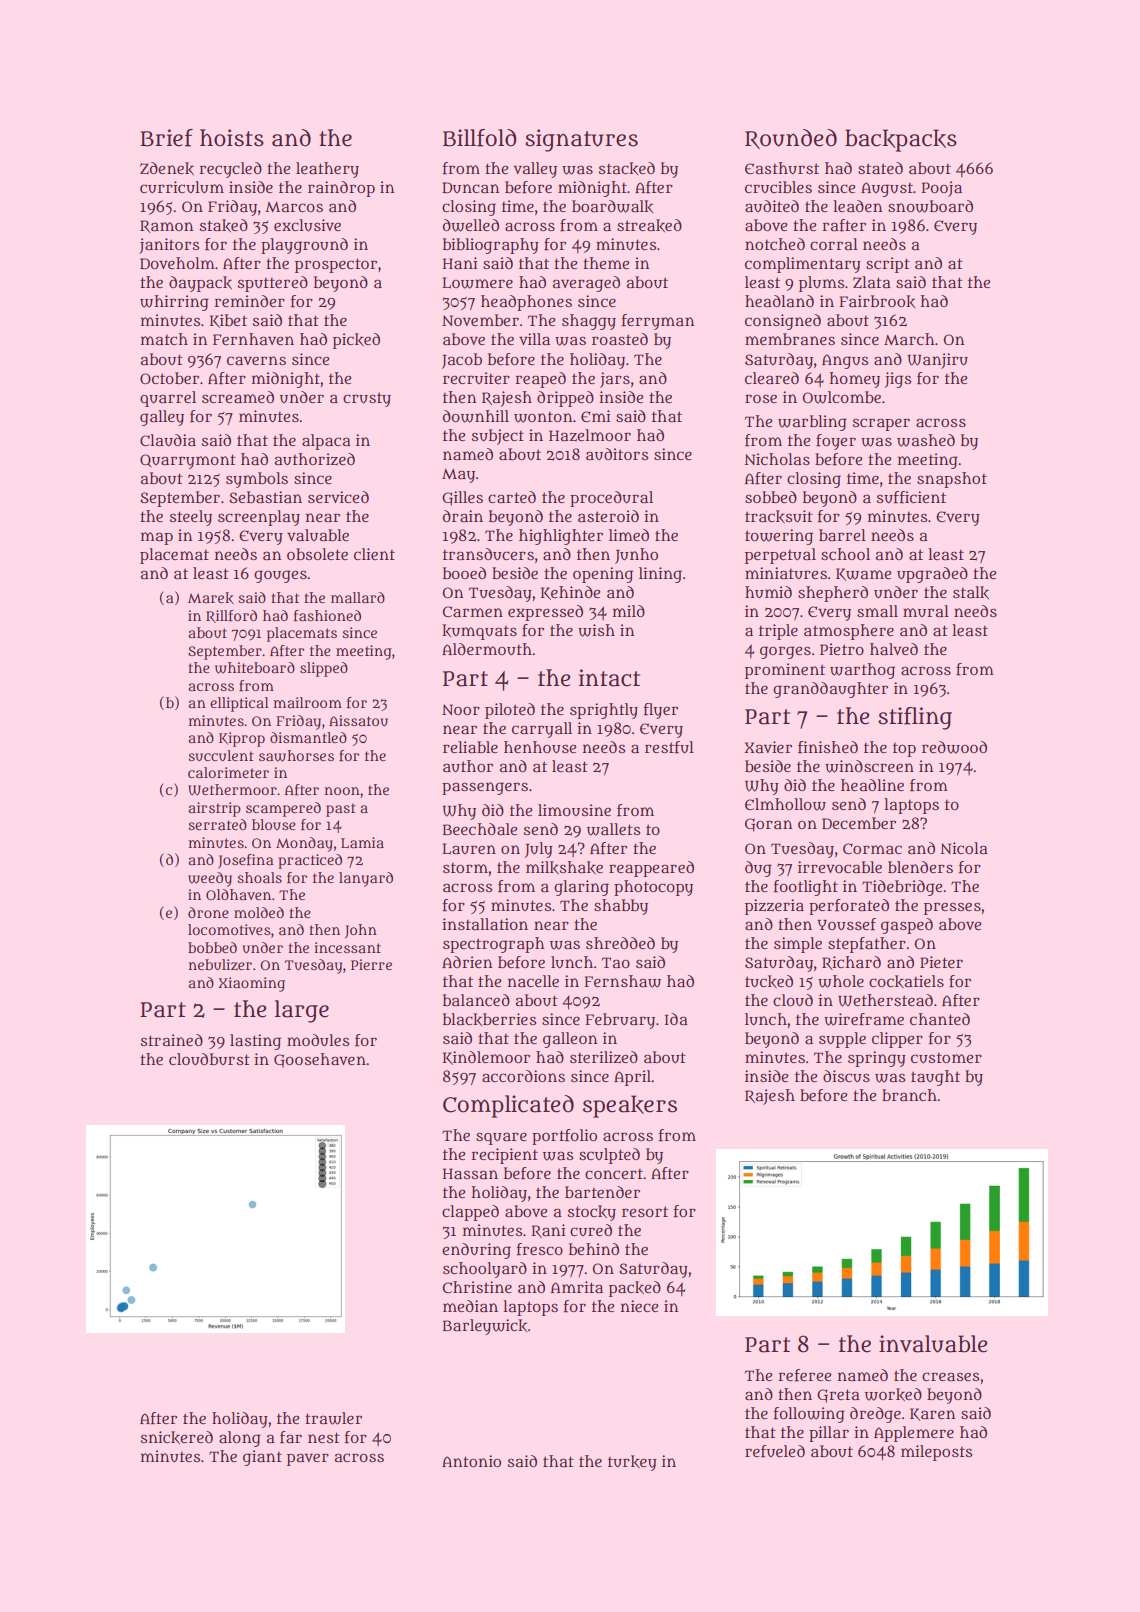  I want to click on auditors, so click(617, 454).
